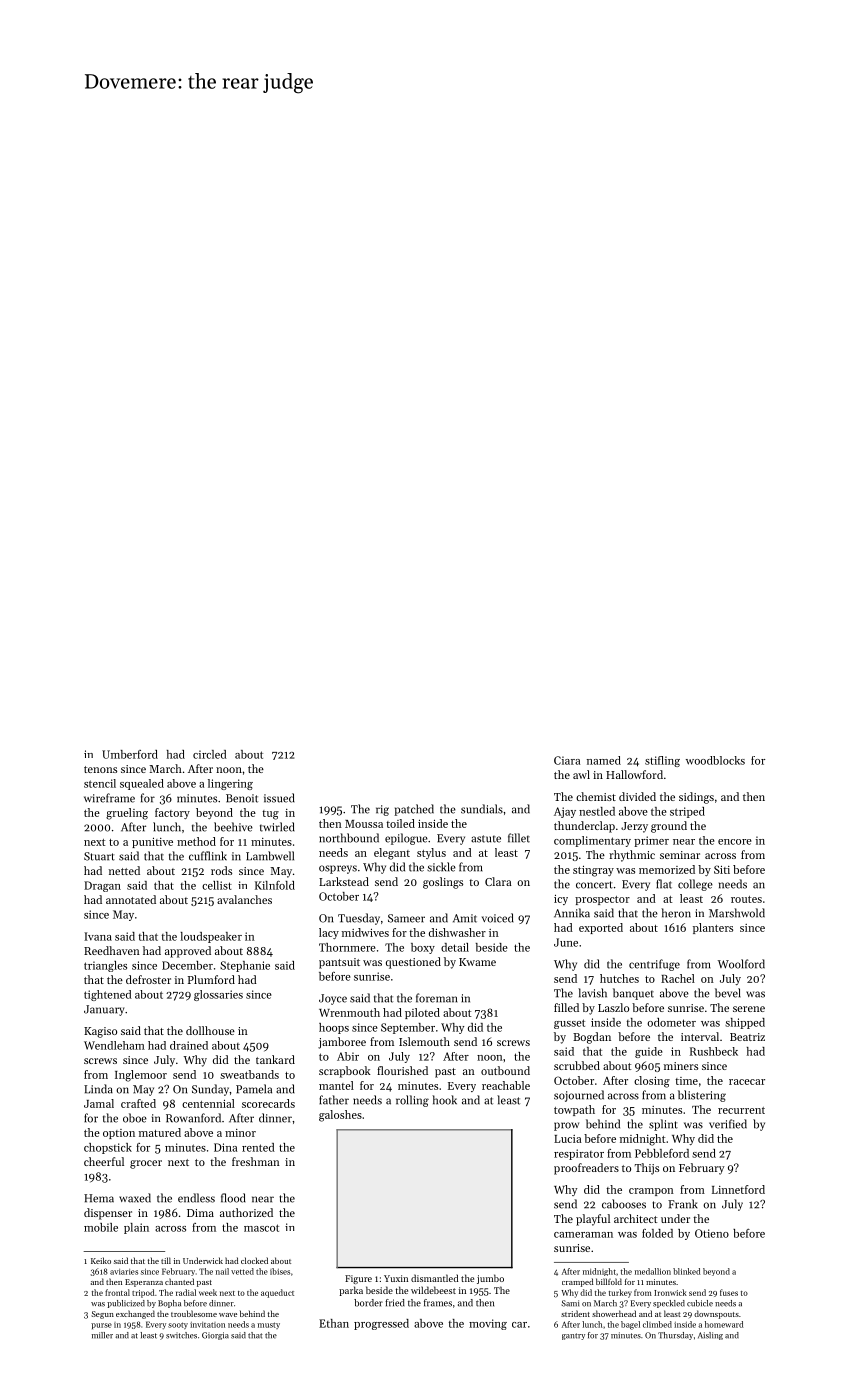  I want to click on time, so click(686, 1081).
